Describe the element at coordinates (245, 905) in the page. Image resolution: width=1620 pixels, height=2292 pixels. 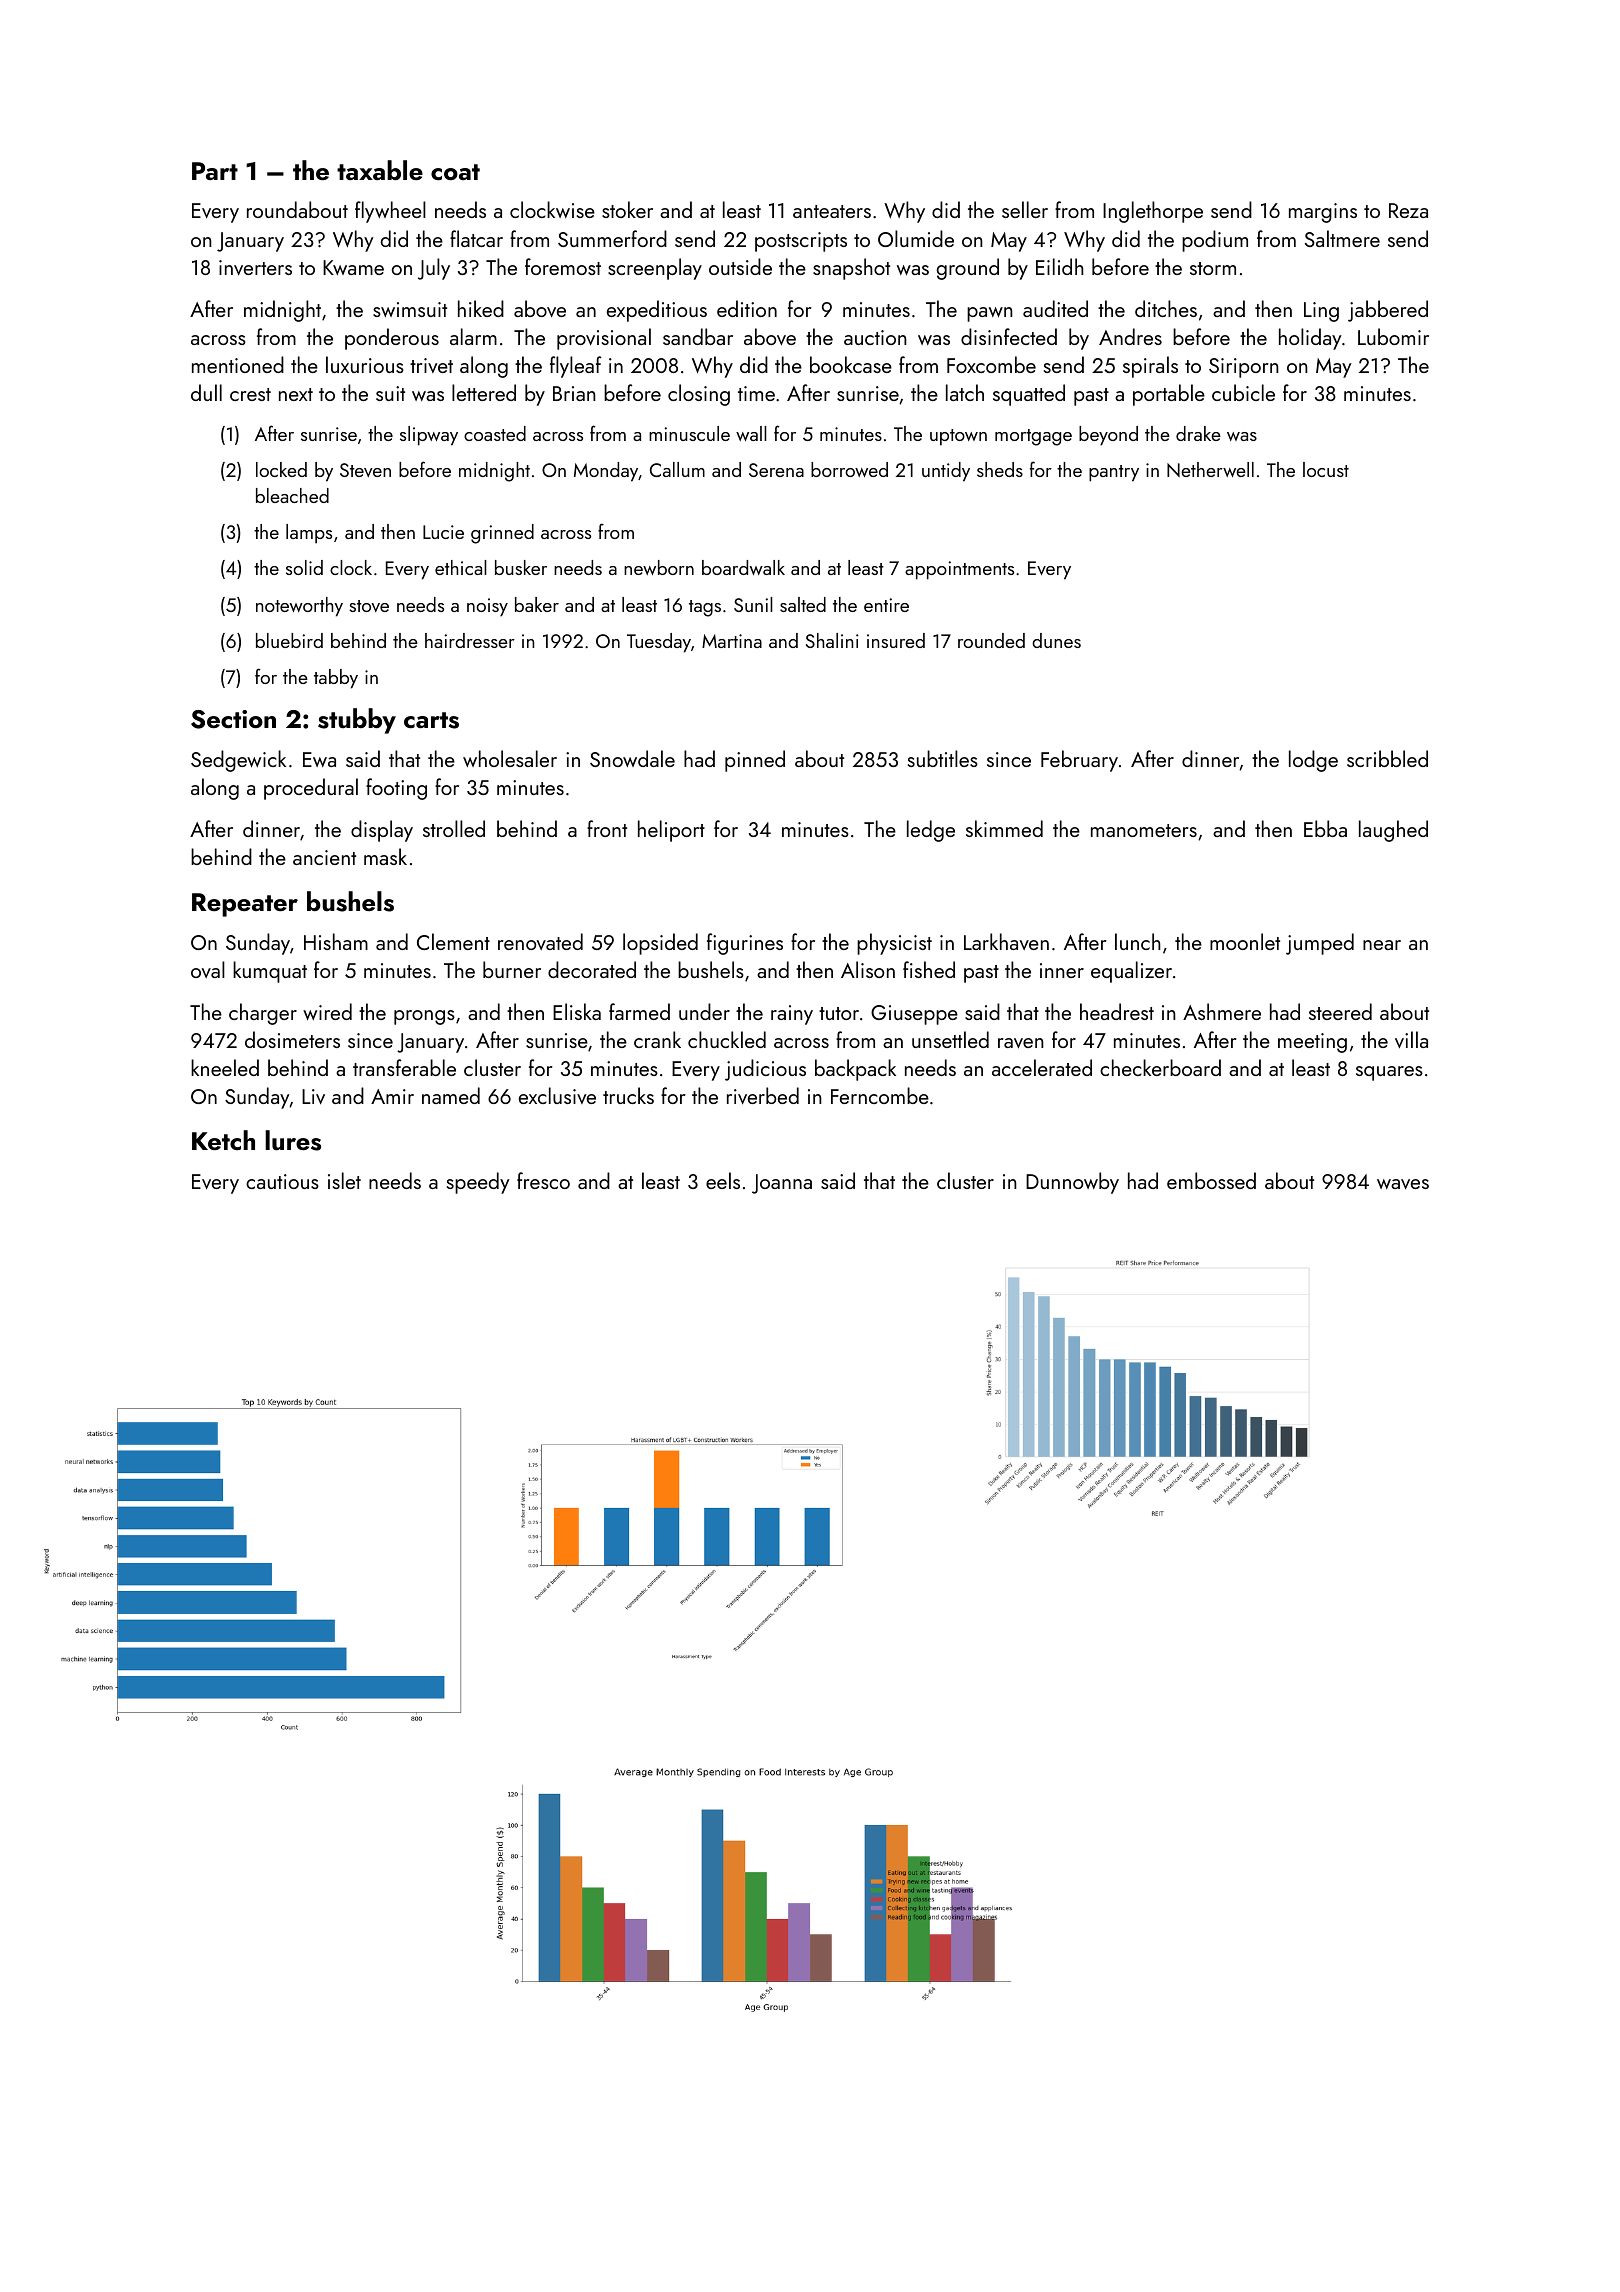
I see `Repeater` at that location.
